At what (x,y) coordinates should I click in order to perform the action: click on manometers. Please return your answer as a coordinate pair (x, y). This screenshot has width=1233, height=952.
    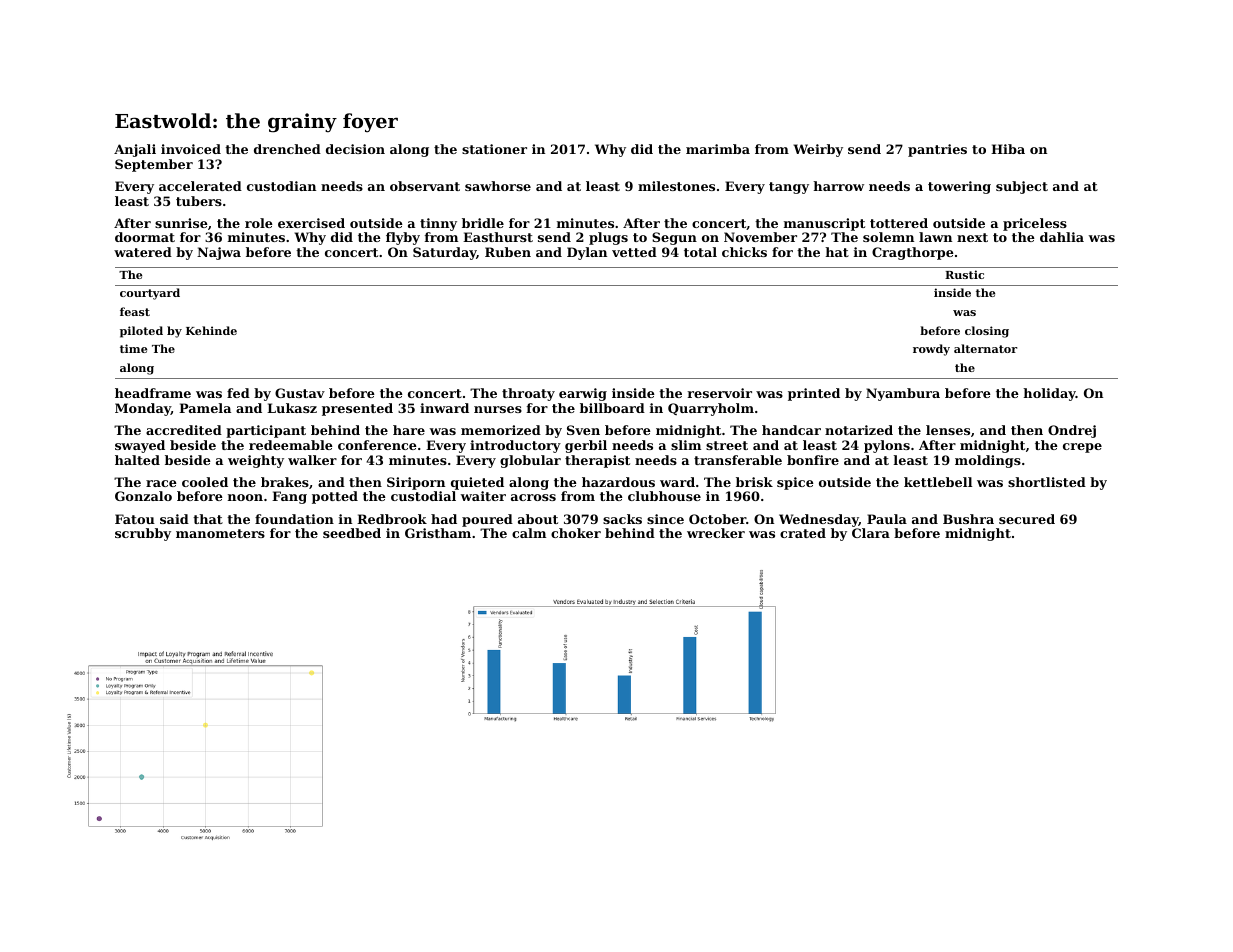
    Looking at the image, I should click on (220, 533).
